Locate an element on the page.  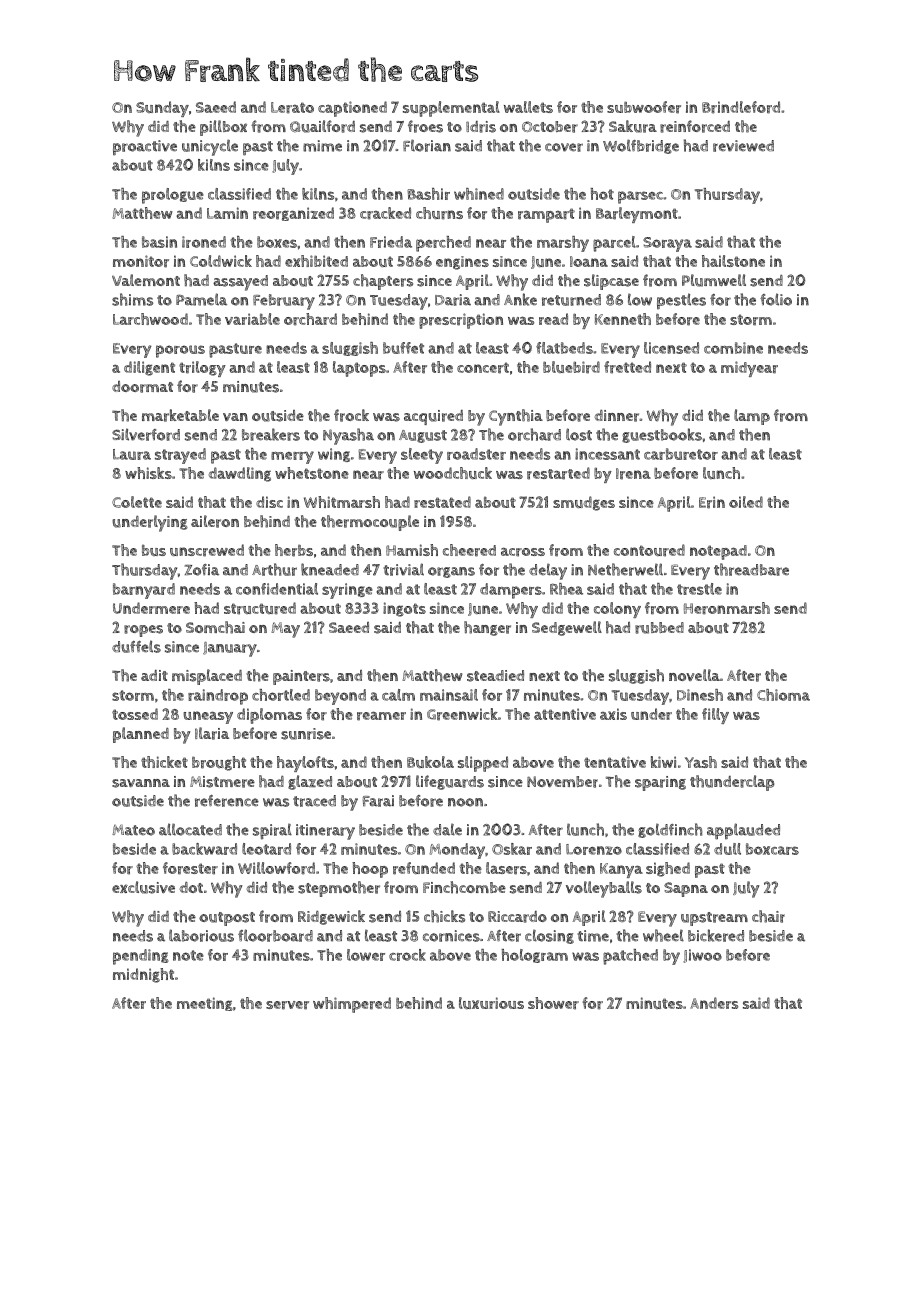
luxurious is located at coordinates (491, 1003).
